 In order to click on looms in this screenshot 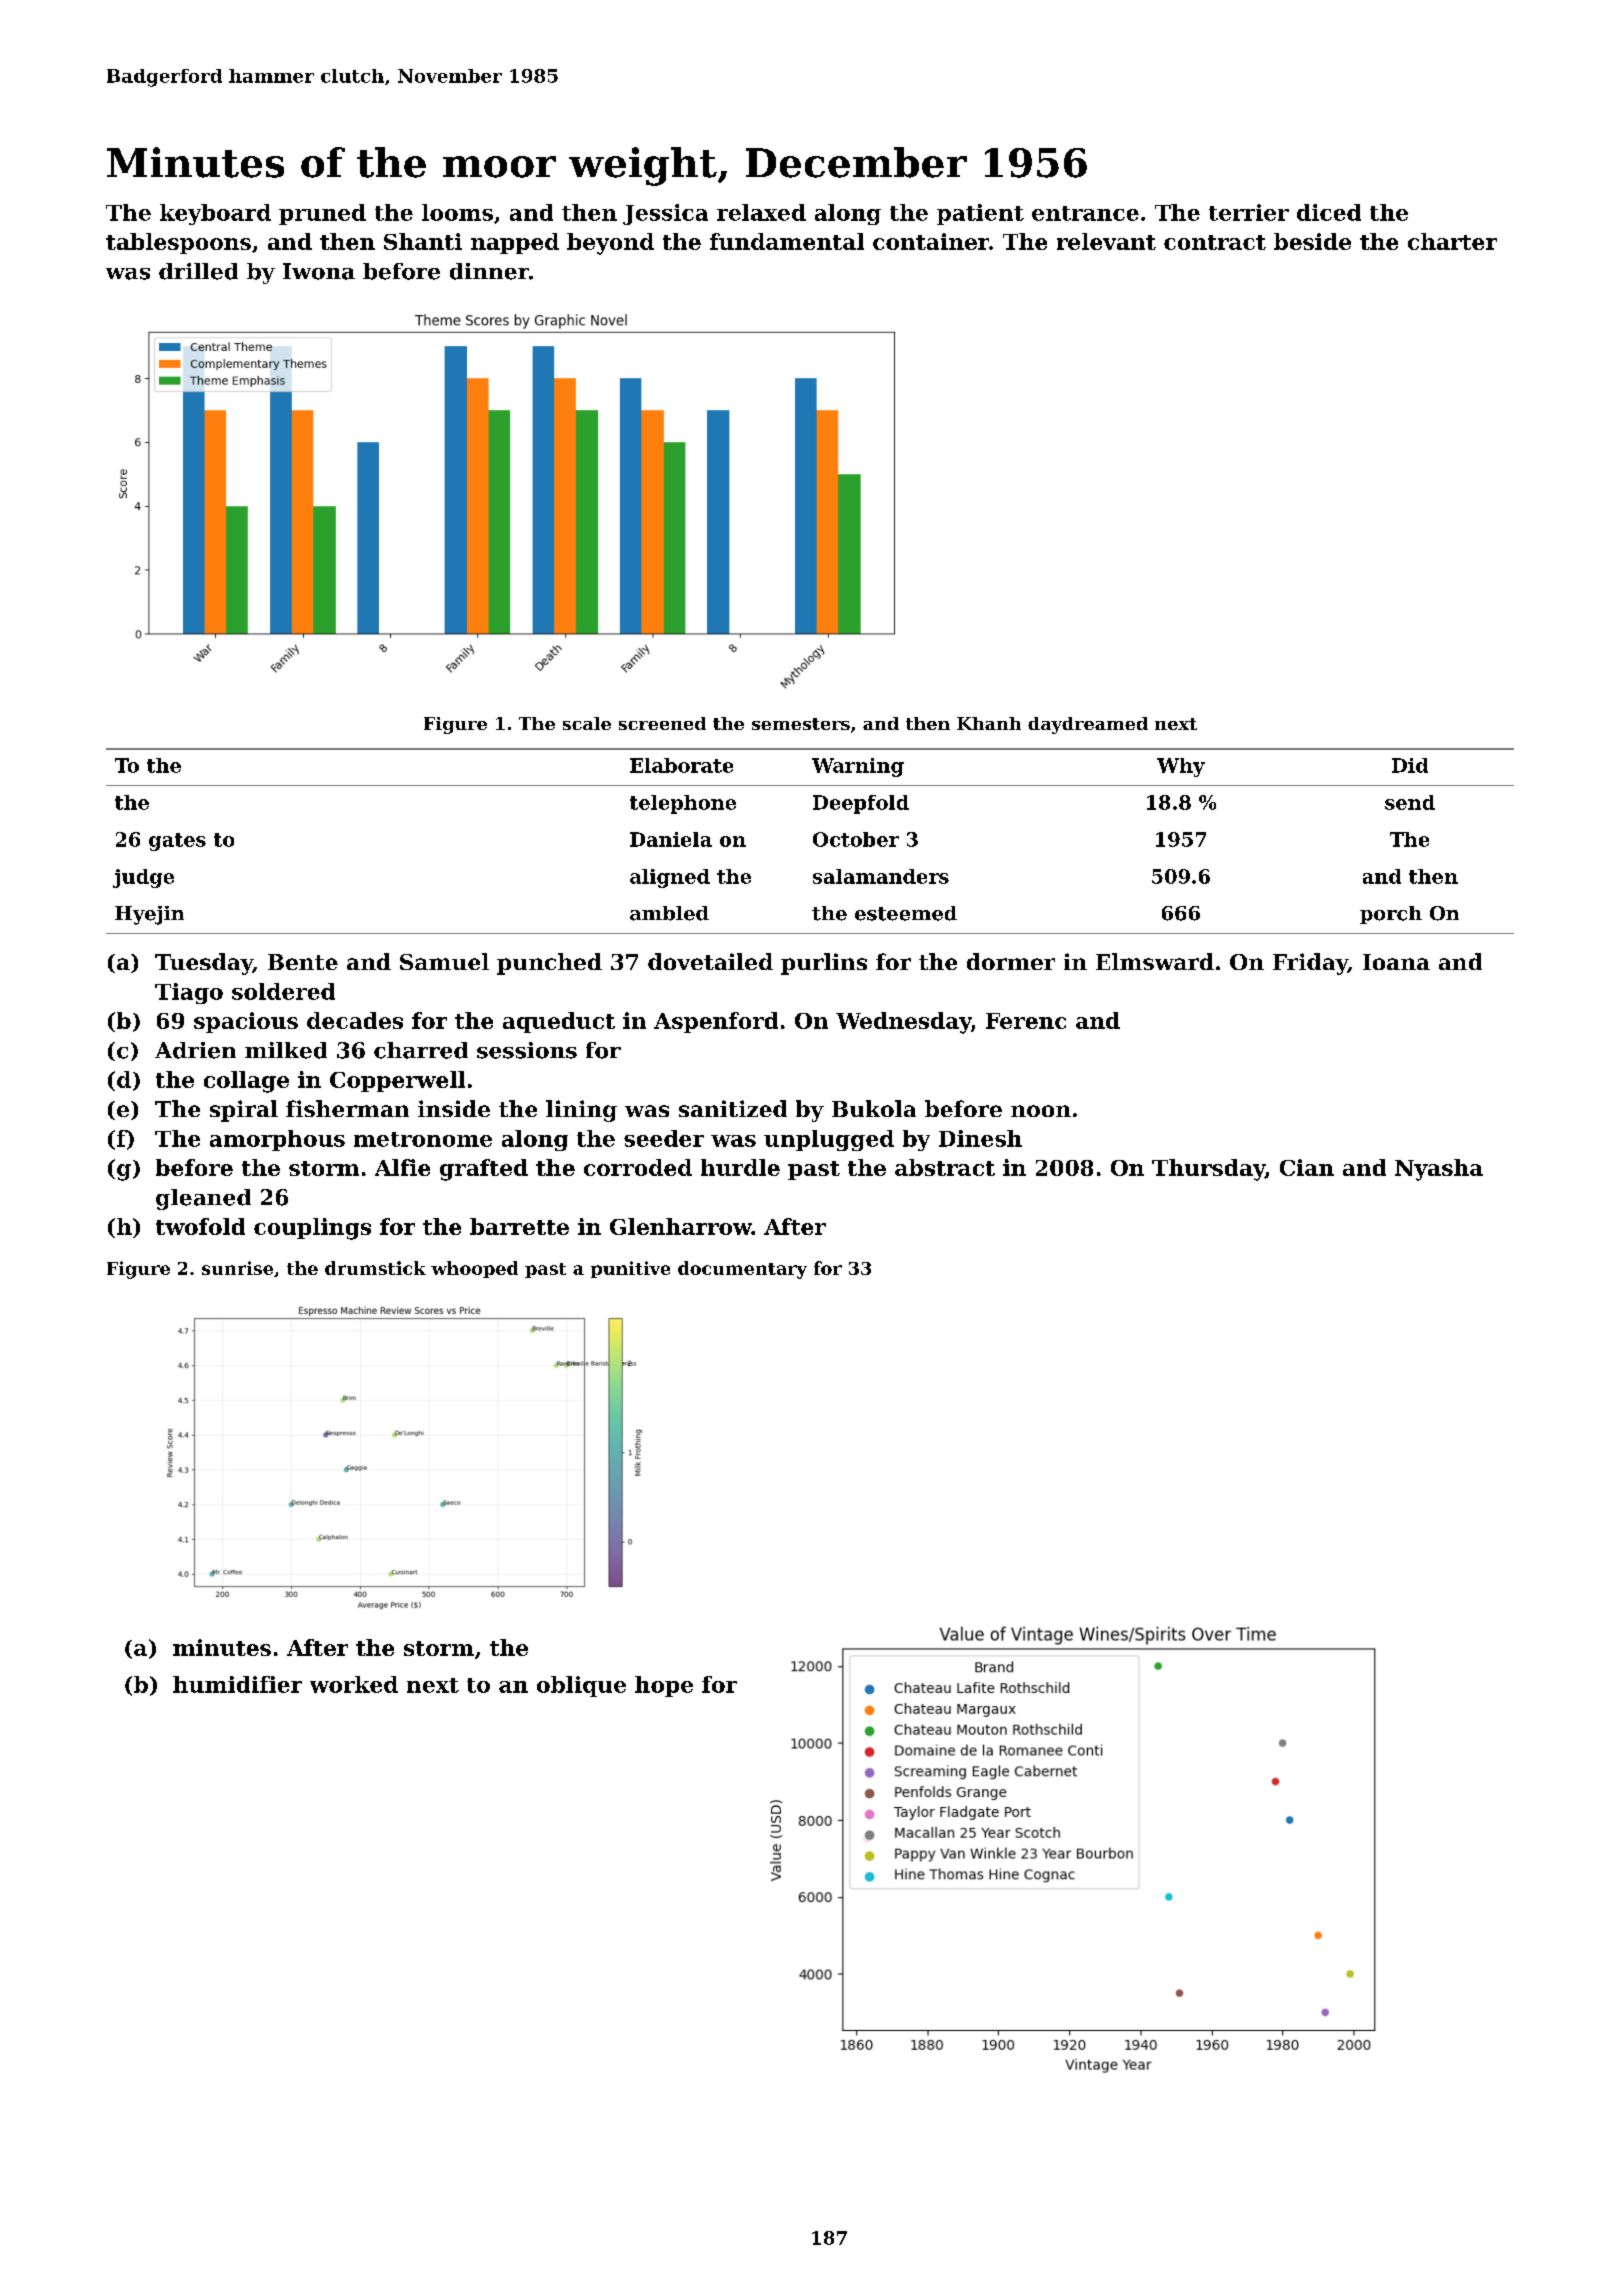, I will do `click(457, 212)`.
